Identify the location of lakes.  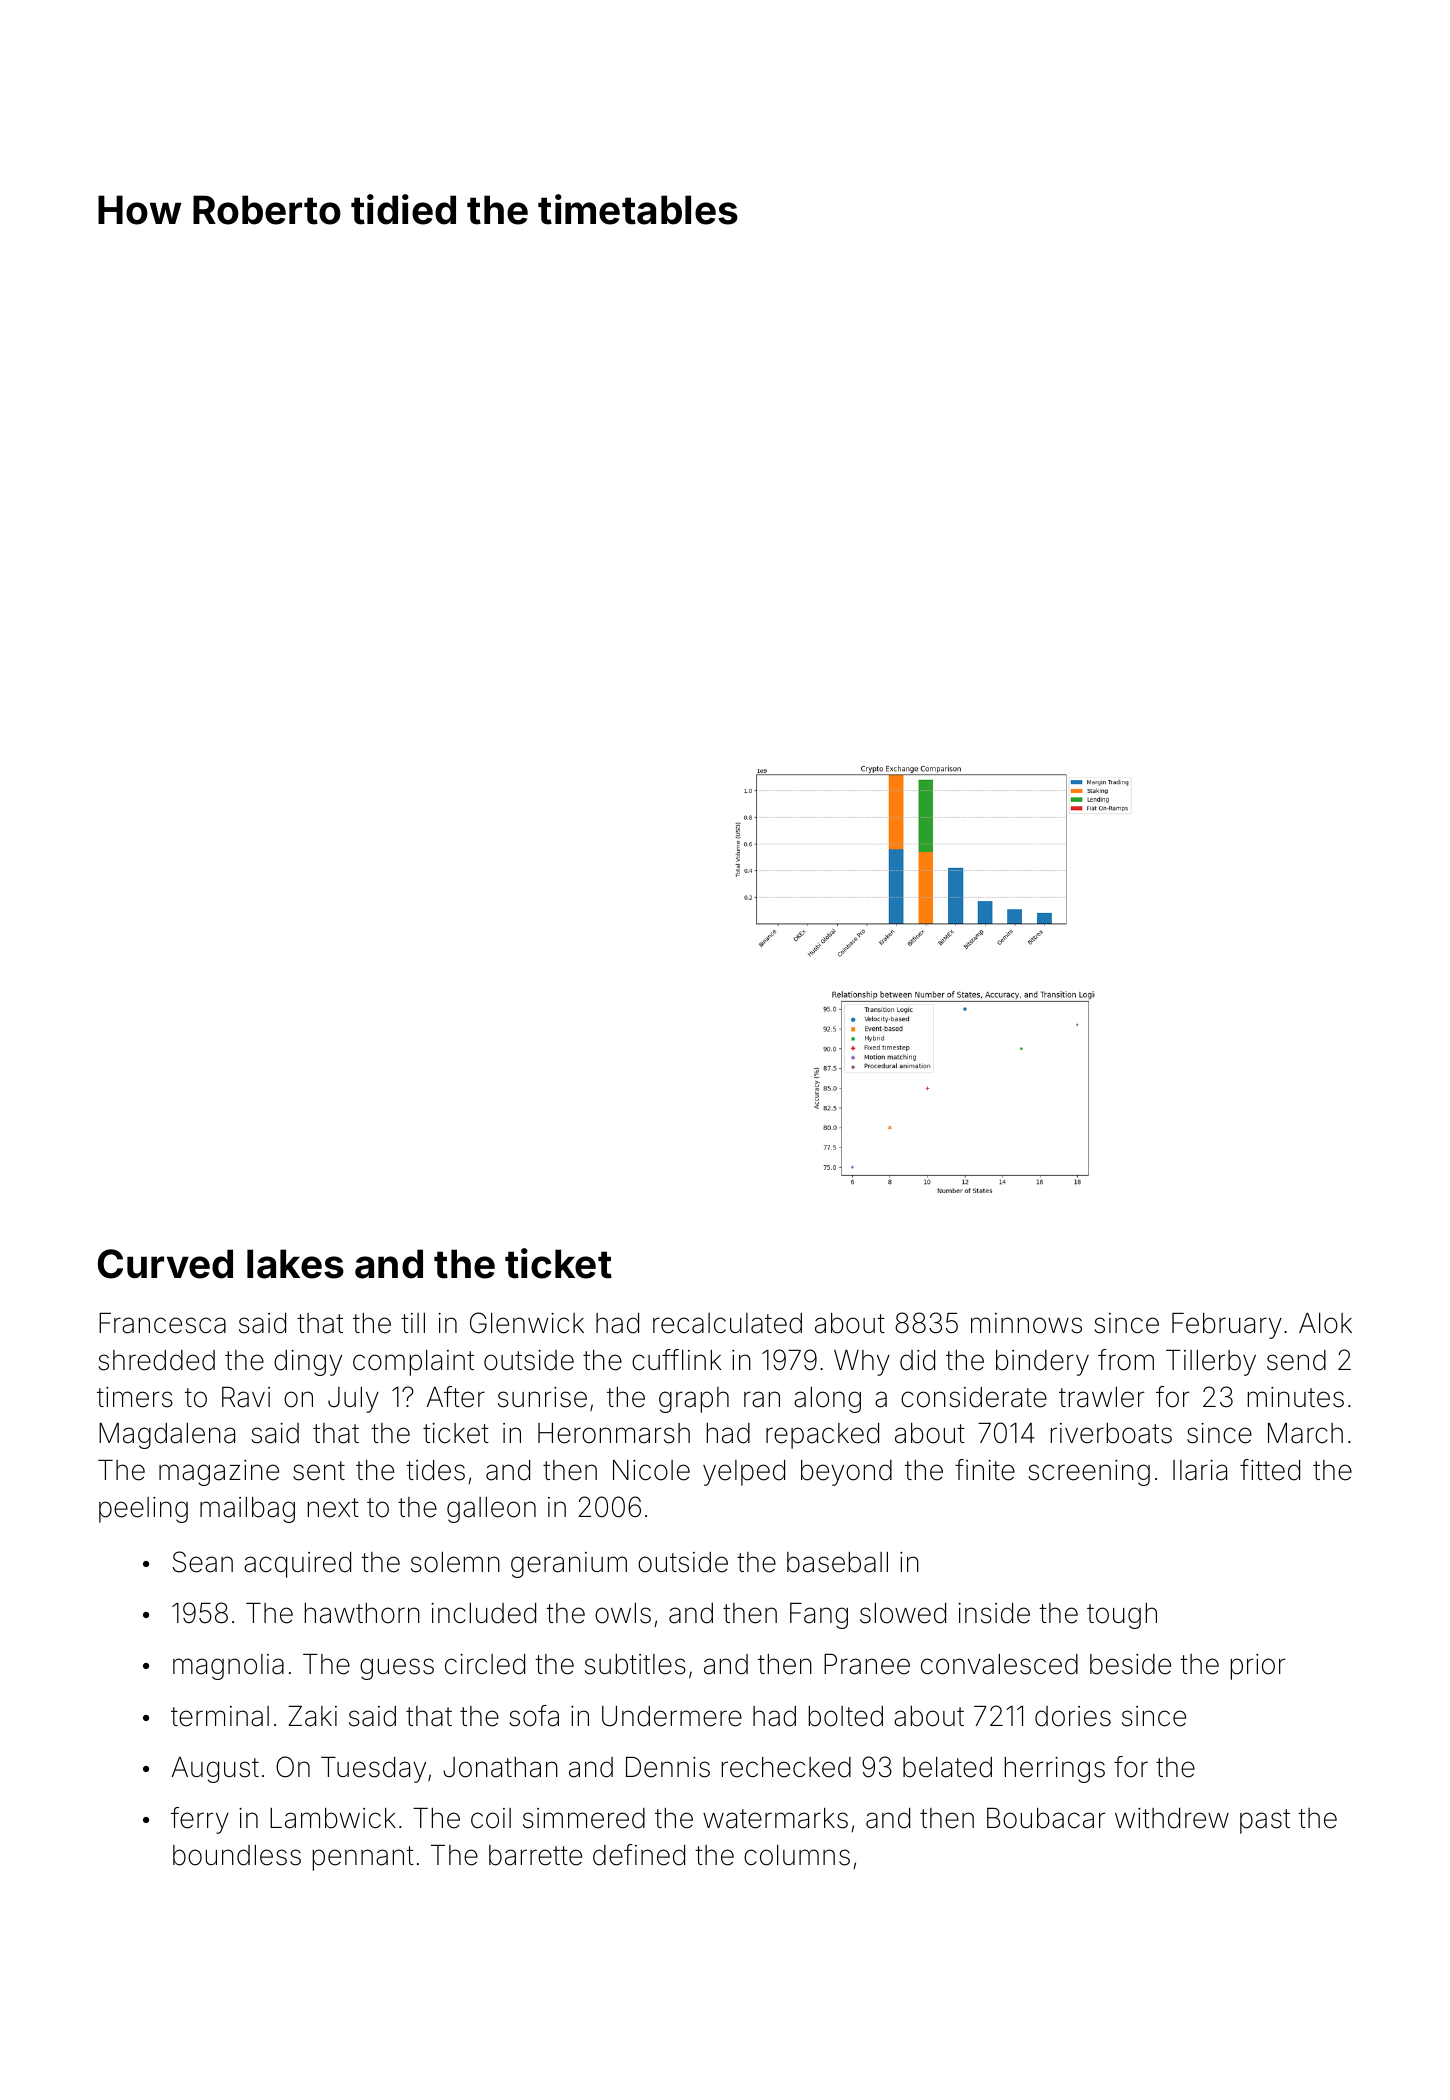
(295, 1264).
